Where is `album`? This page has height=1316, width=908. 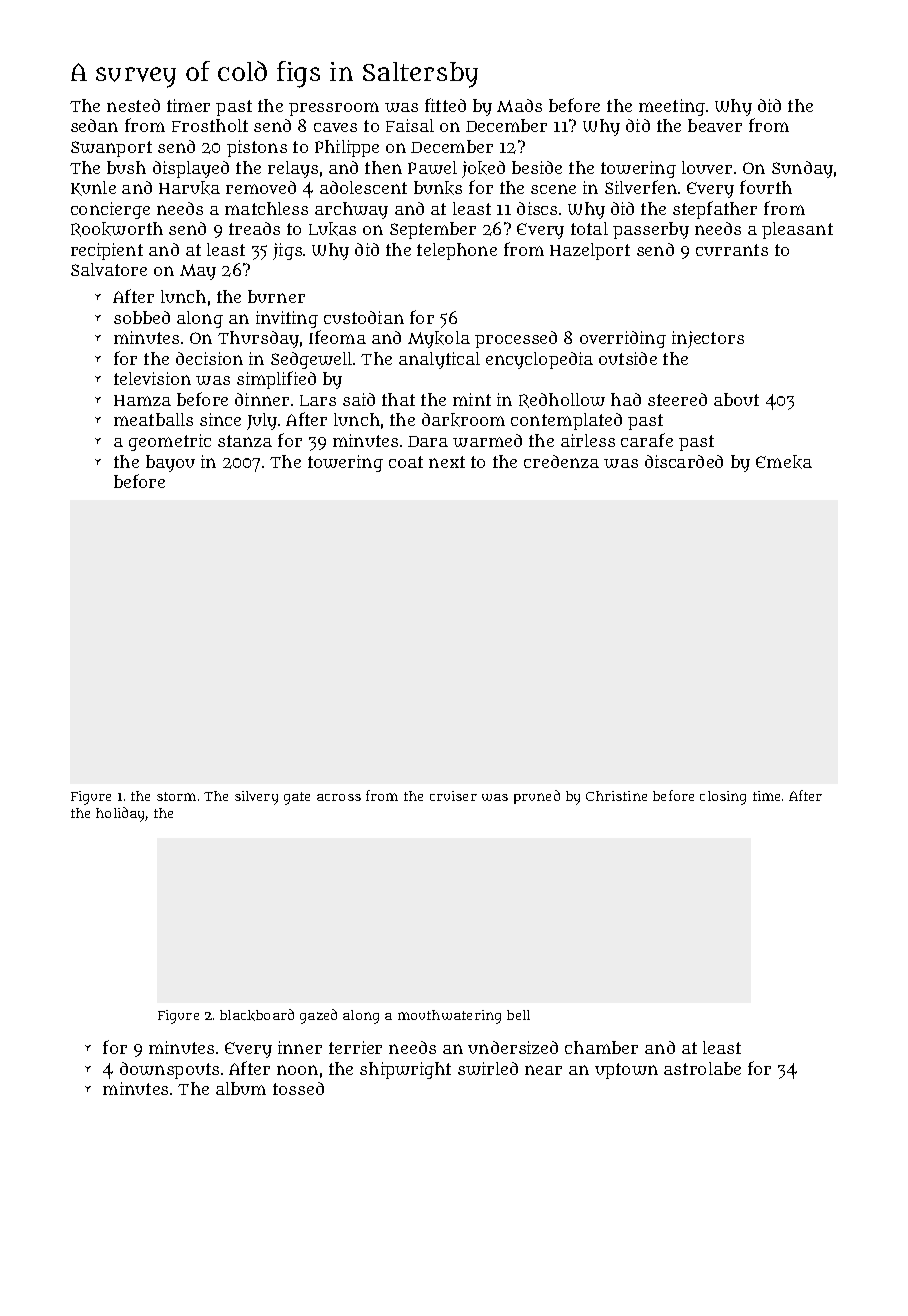 album is located at coordinates (241, 1088).
